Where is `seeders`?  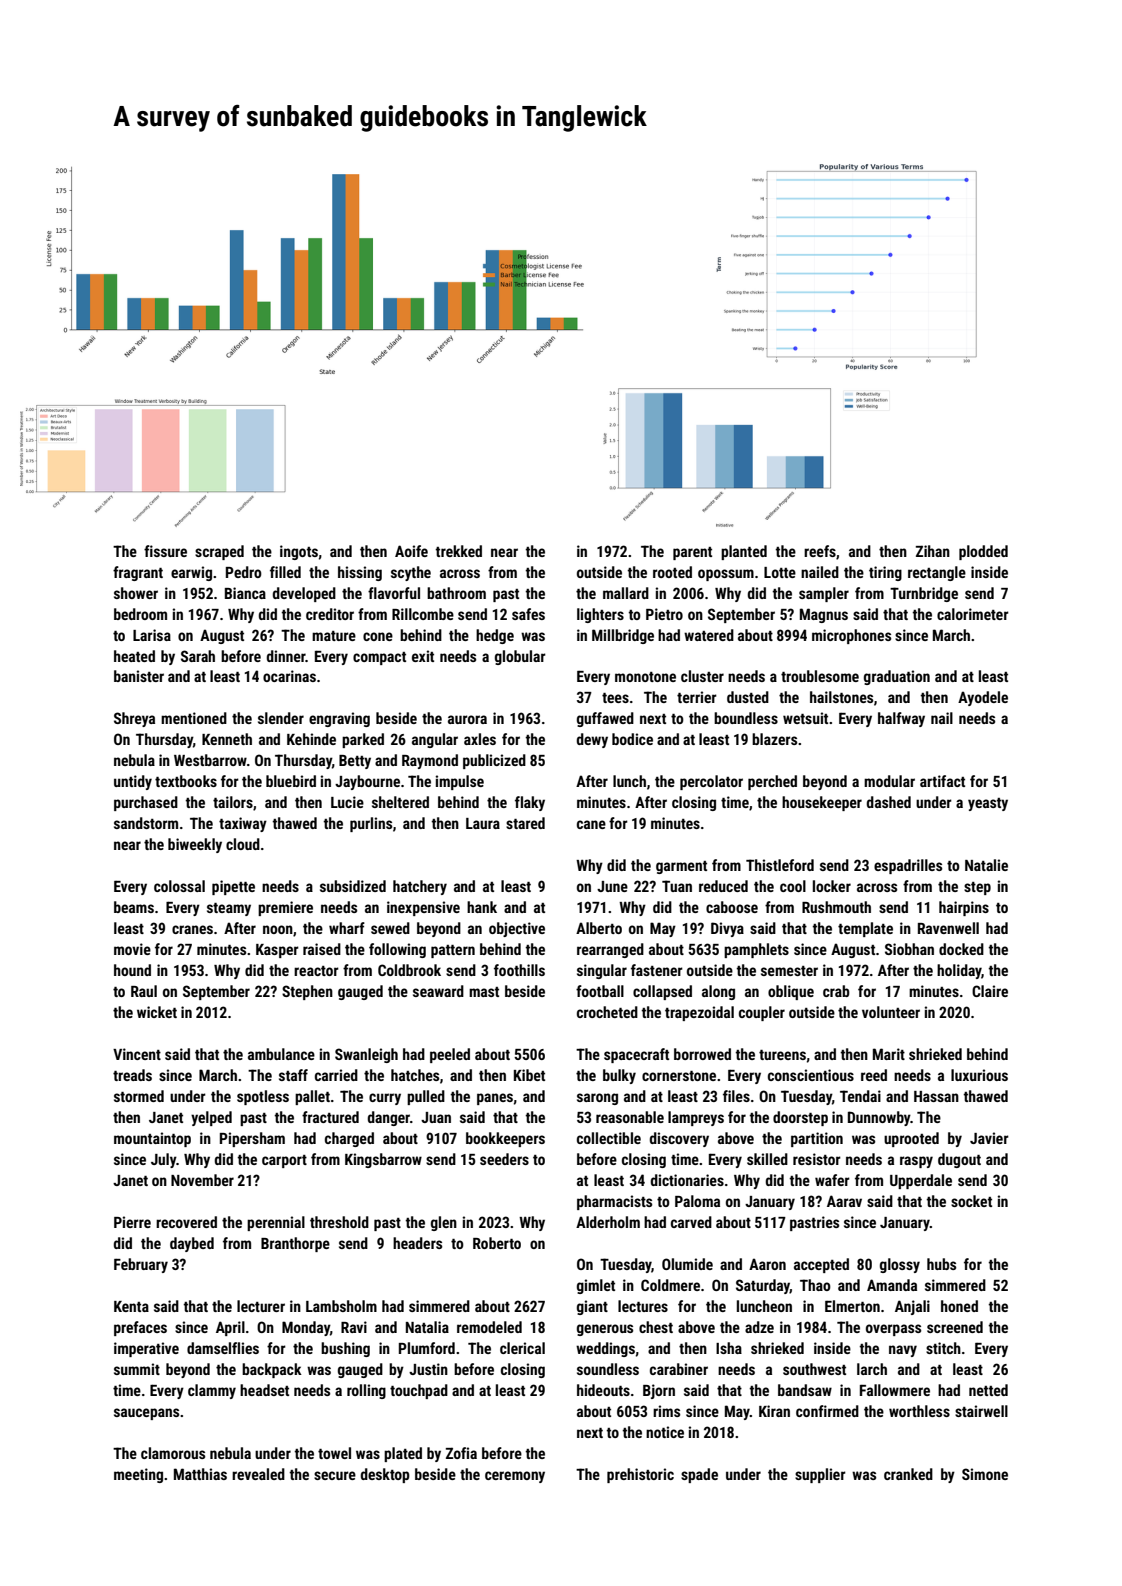
seeders is located at coordinates (504, 1159).
